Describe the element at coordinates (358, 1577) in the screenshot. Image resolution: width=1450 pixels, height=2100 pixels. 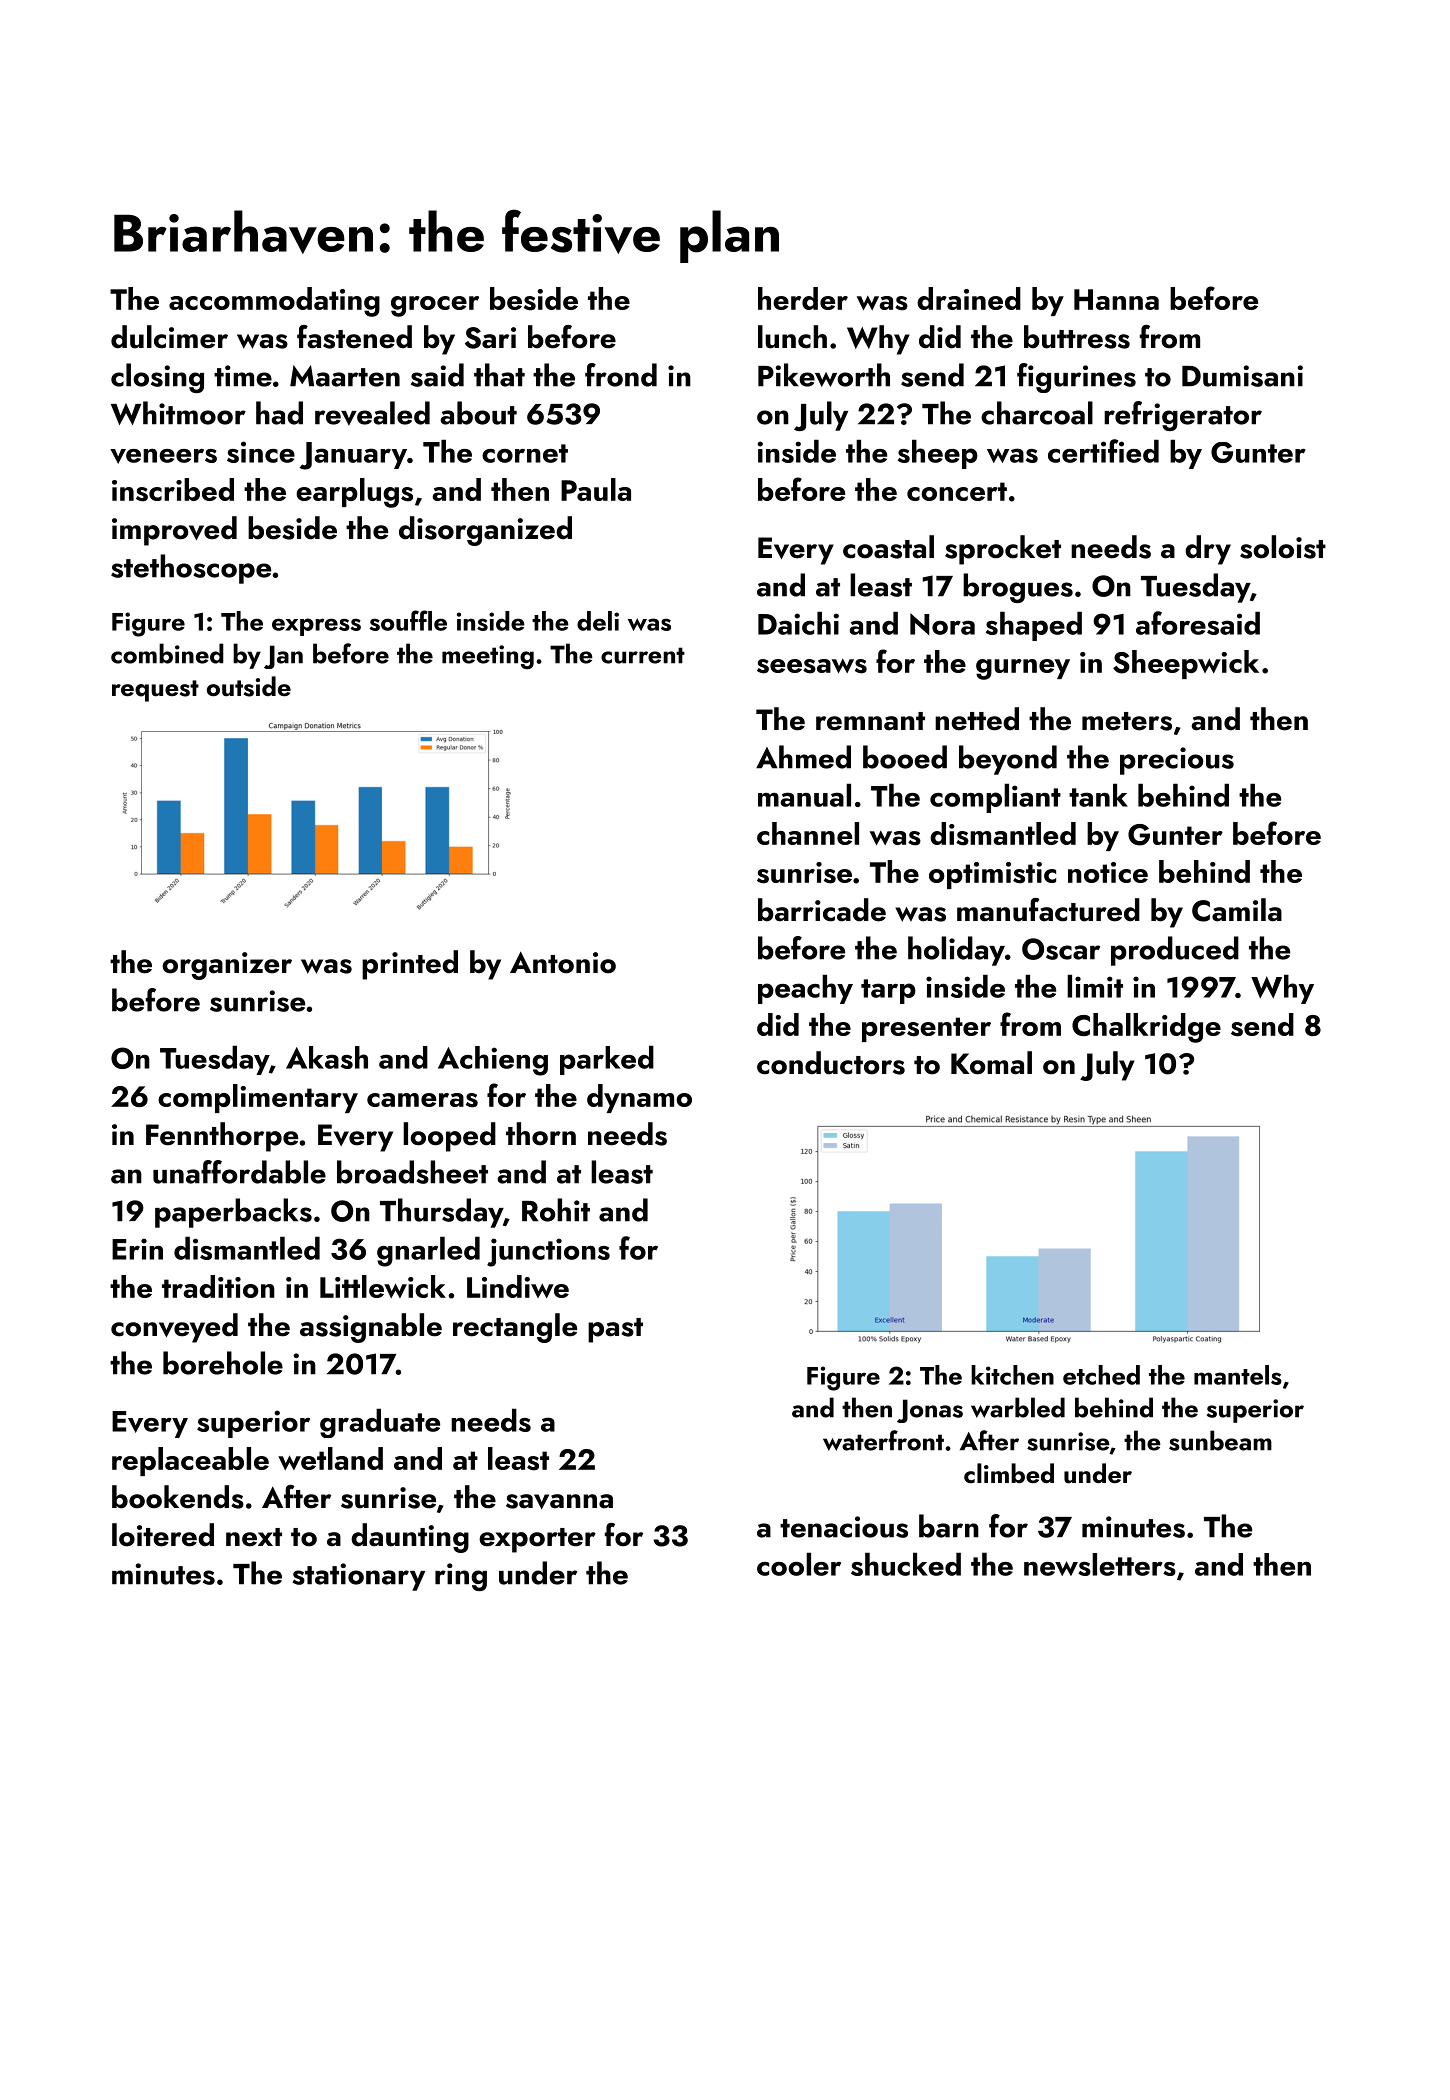
I see `stationary` at that location.
